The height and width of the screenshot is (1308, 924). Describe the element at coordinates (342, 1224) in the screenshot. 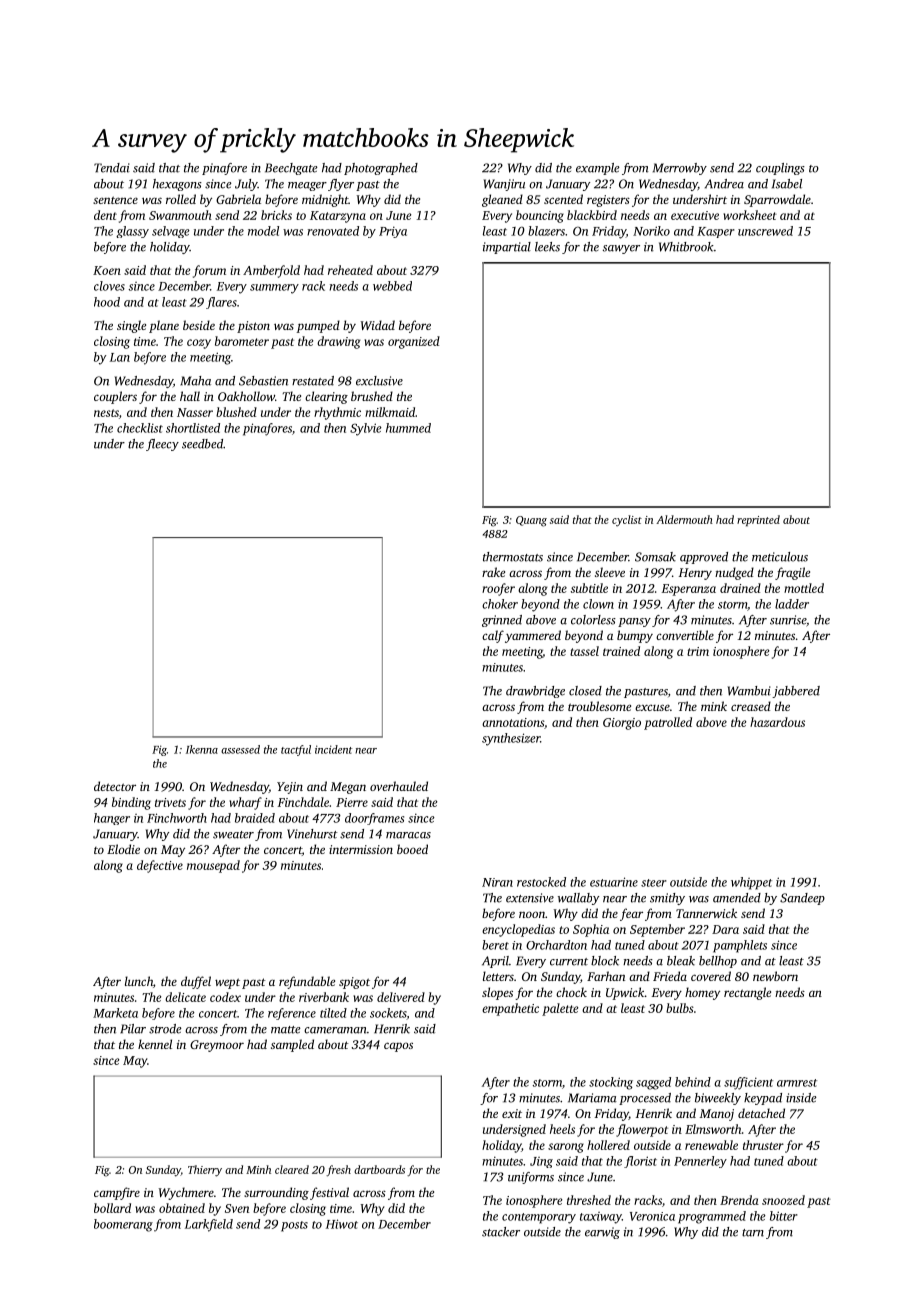

I see `Hiwot` at that location.
